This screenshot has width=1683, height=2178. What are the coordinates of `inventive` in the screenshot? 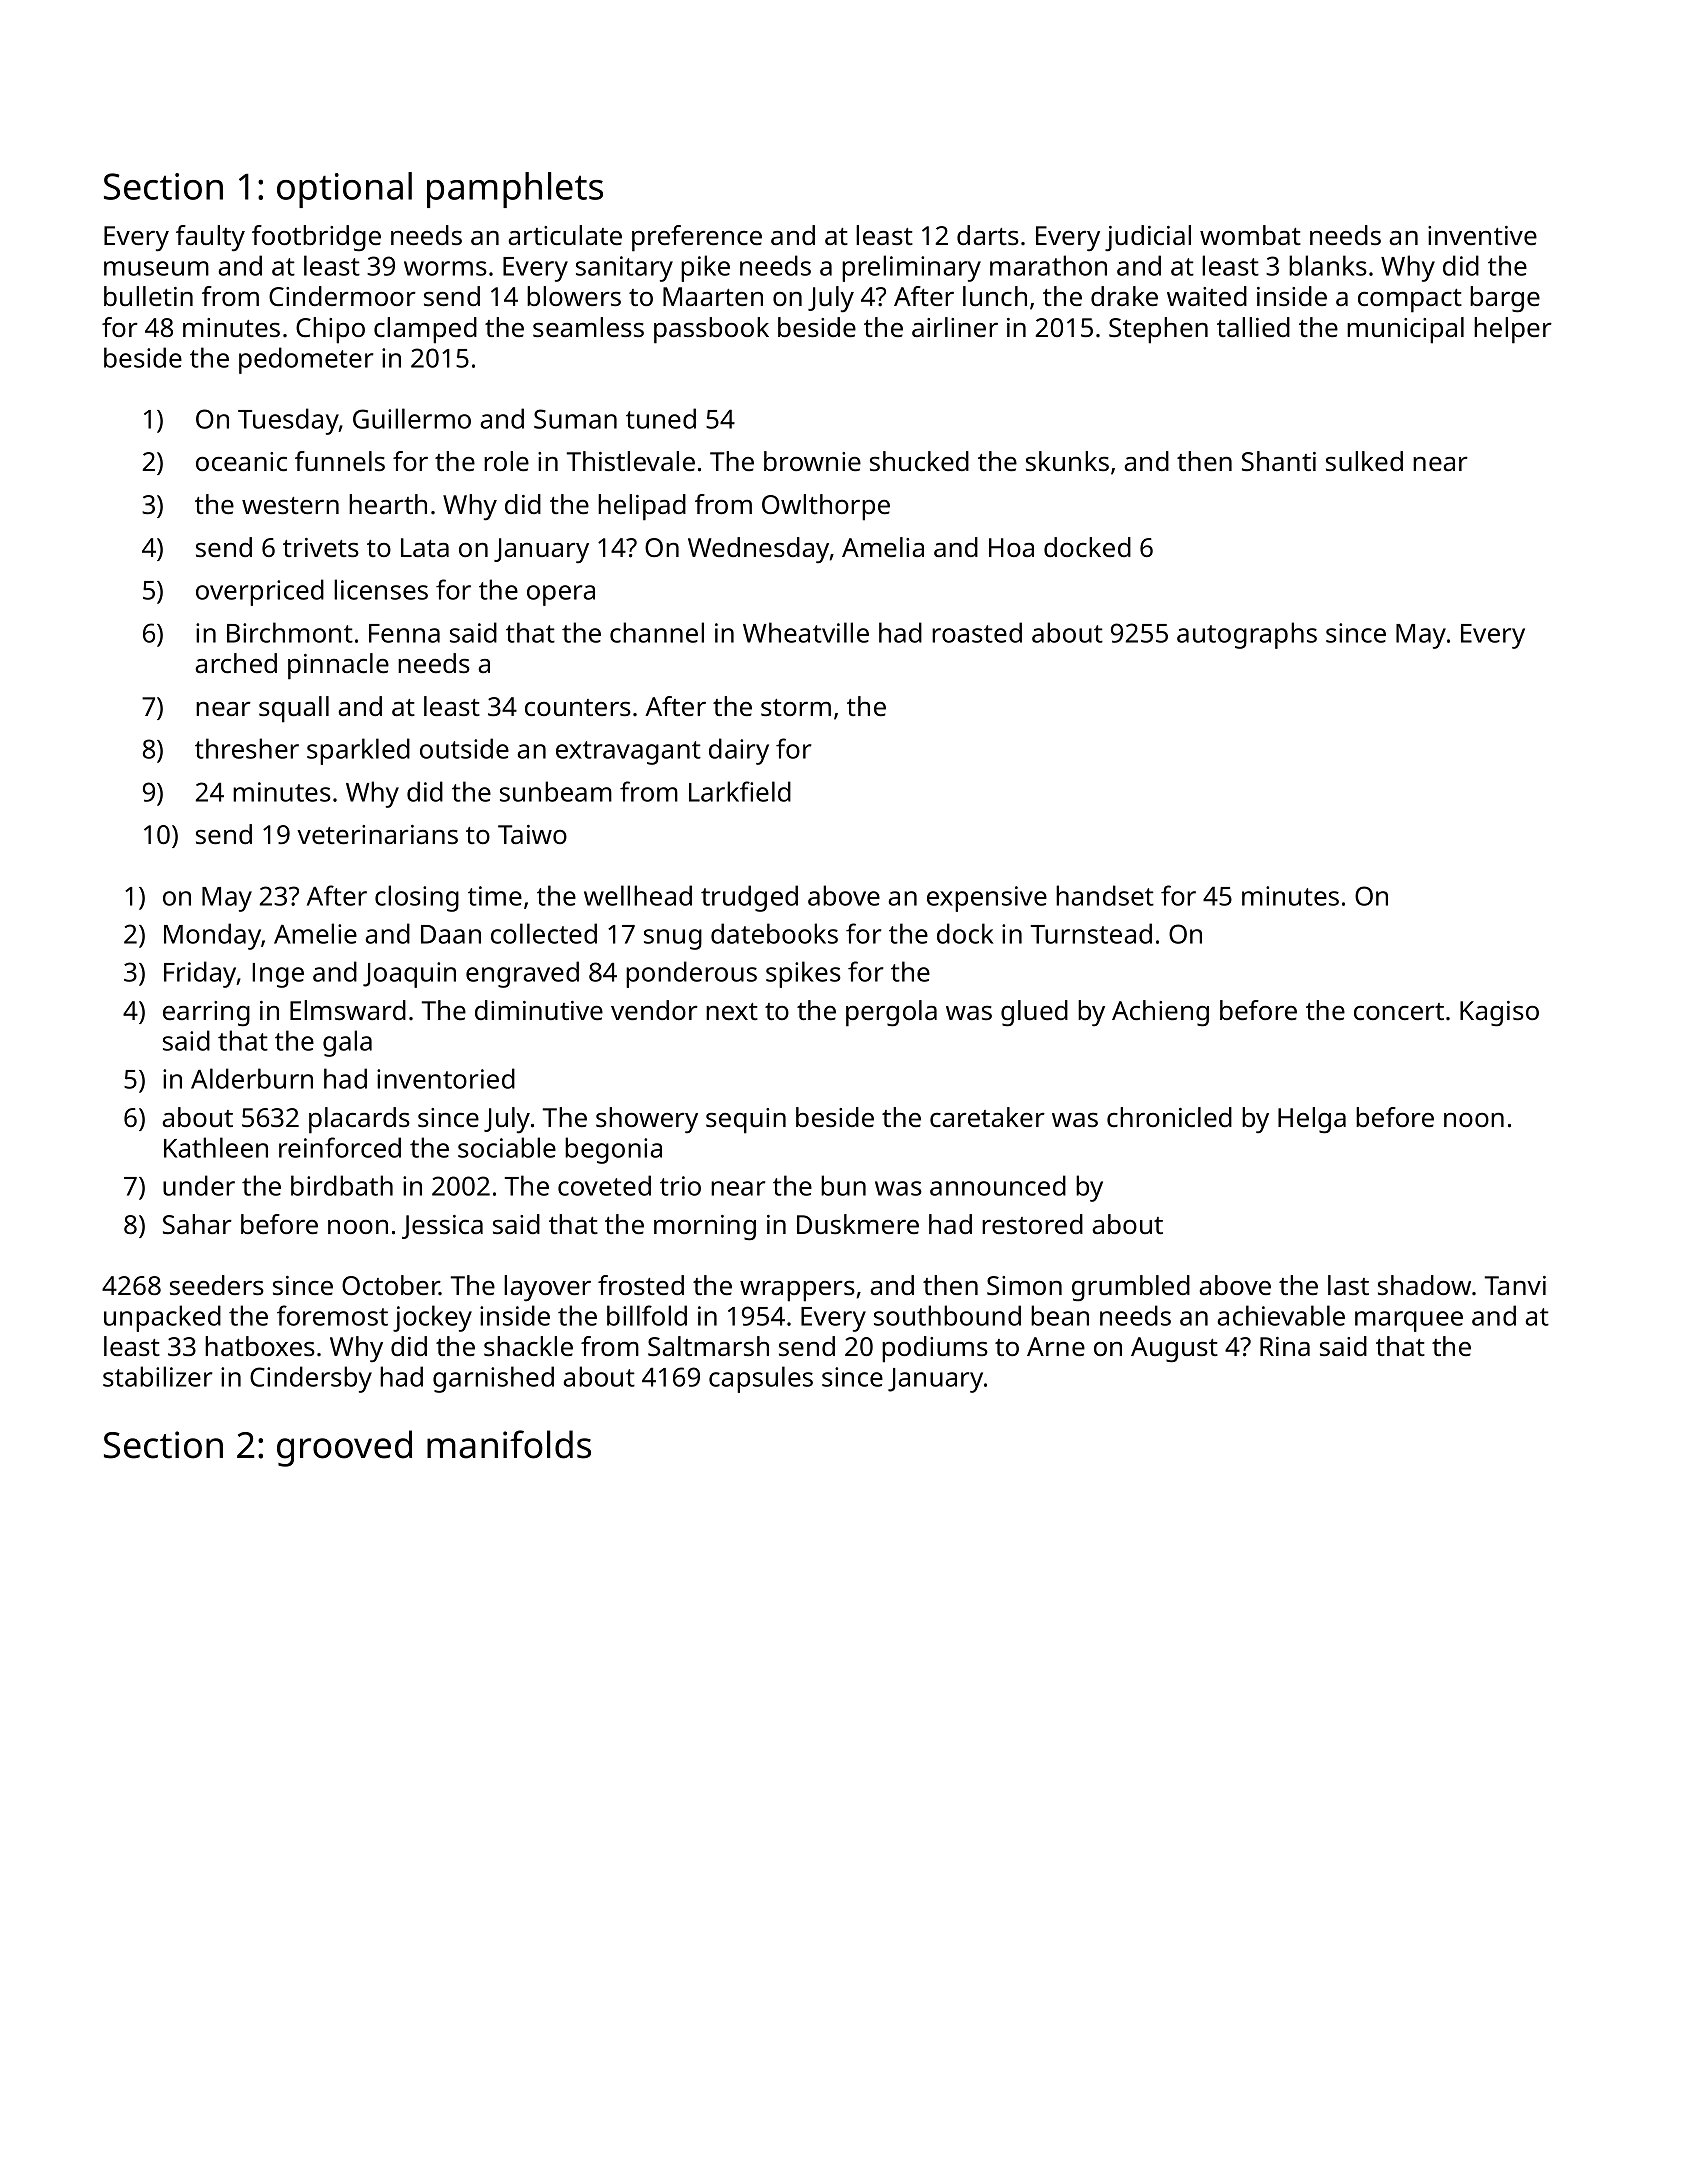 It's located at (1482, 235).
